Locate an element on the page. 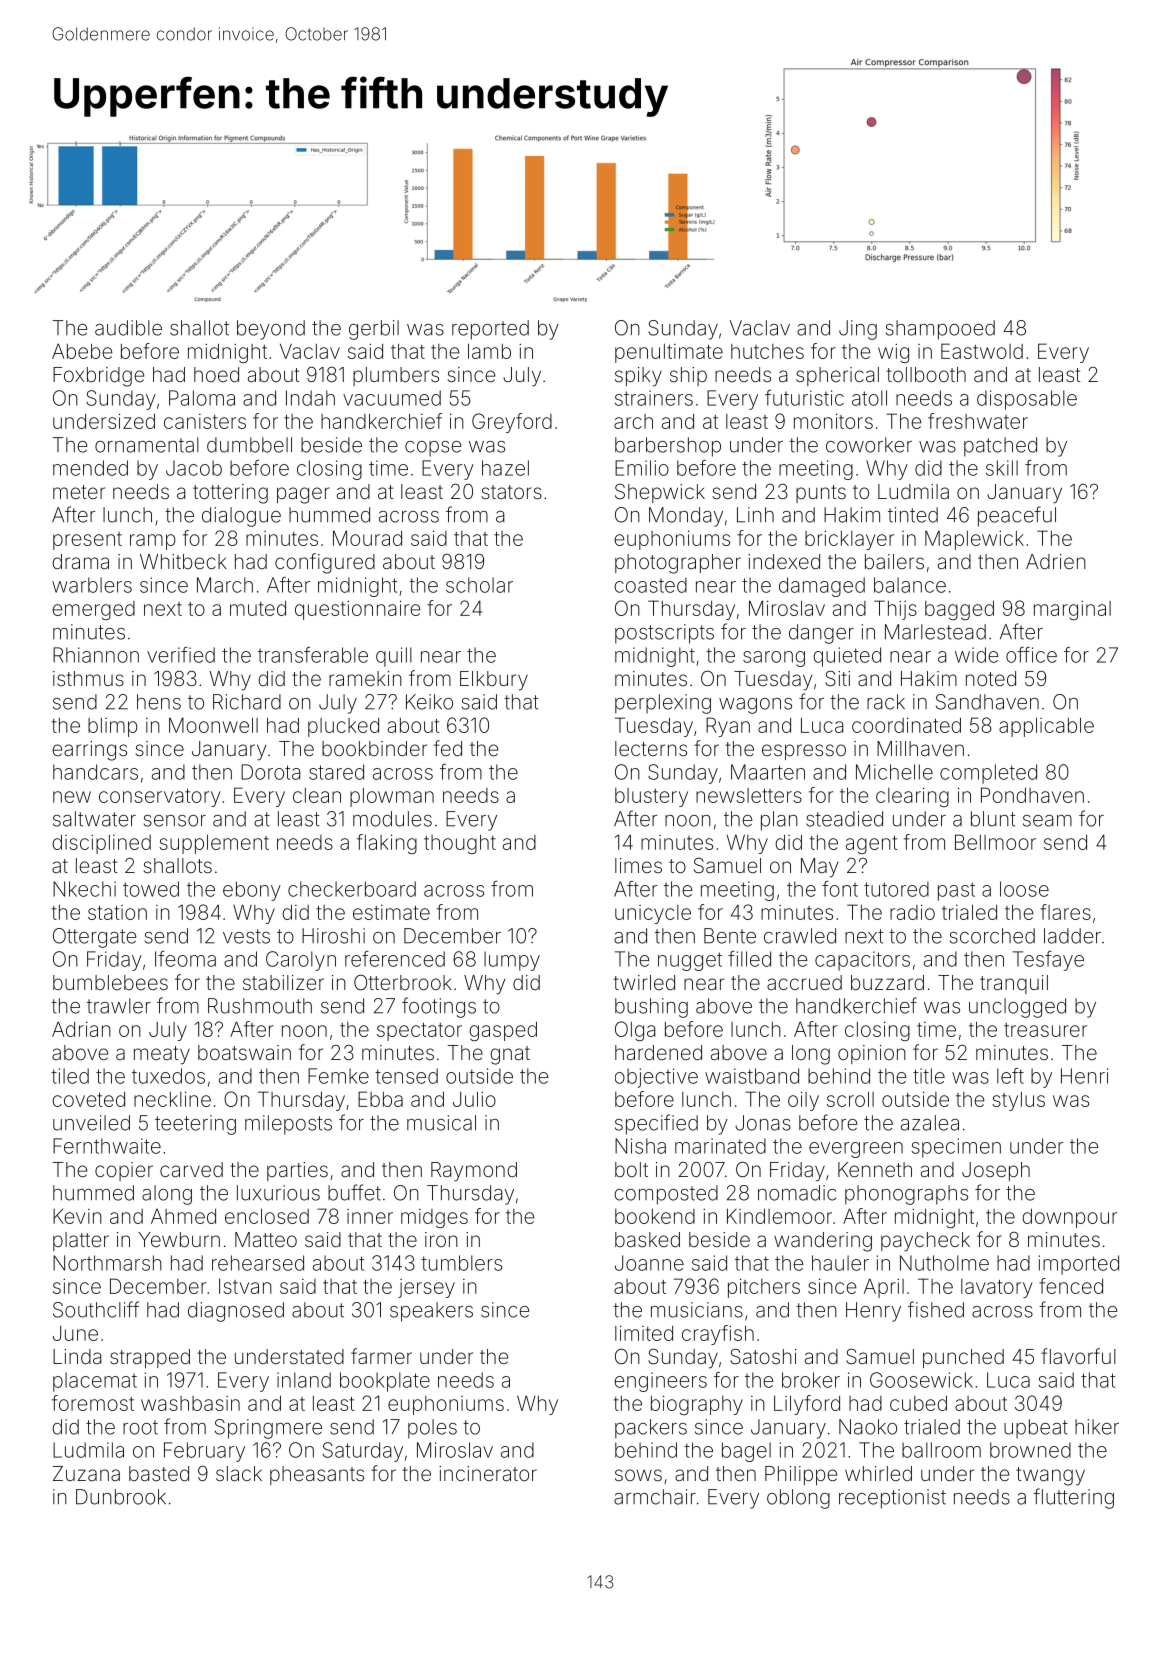  drama is located at coordinates (80, 561).
